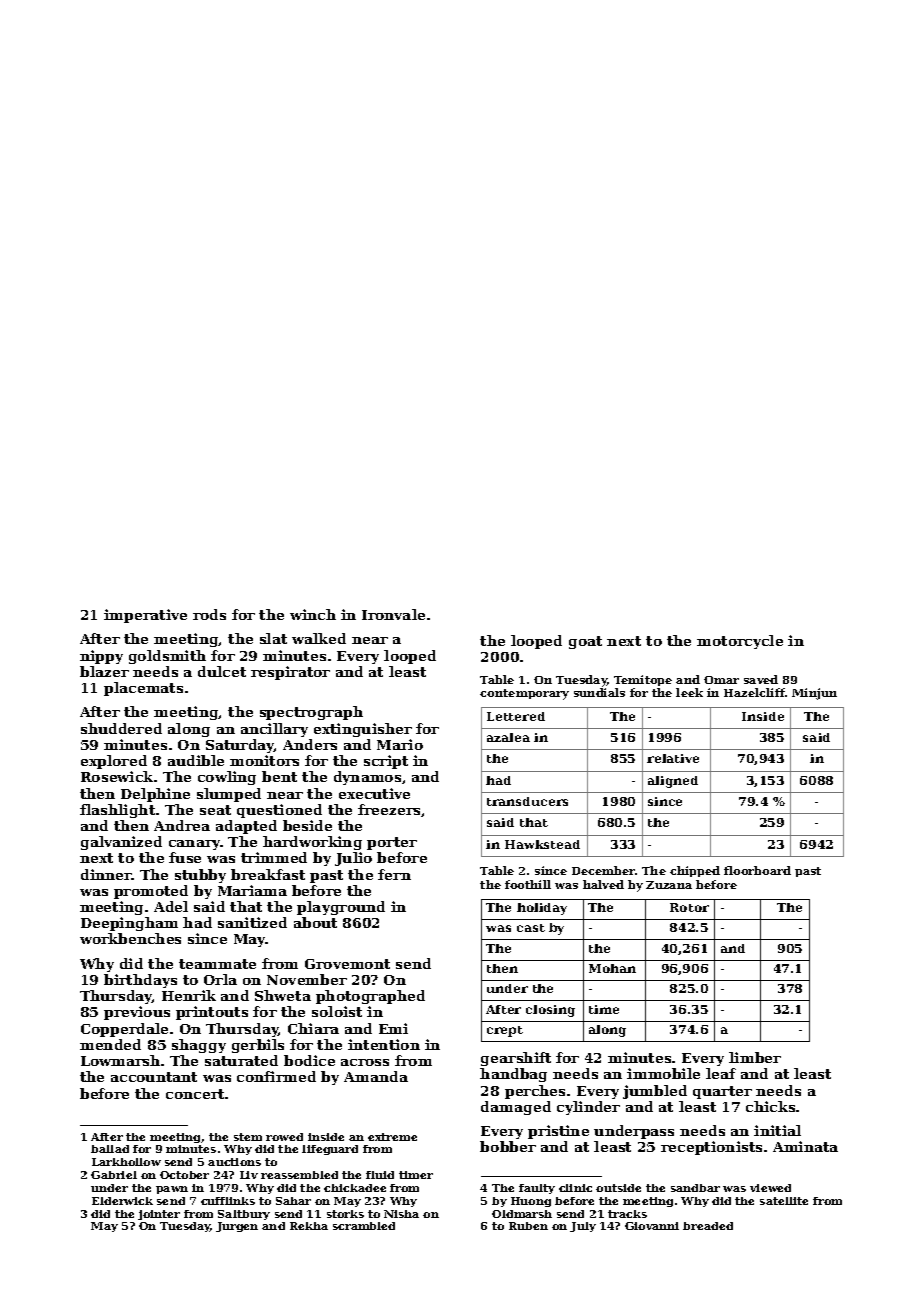 Image resolution: width=924 pixels, height=1308 pixels. Describe the element at coordinates (196, 760) in the image. I see `audible` at that location.
